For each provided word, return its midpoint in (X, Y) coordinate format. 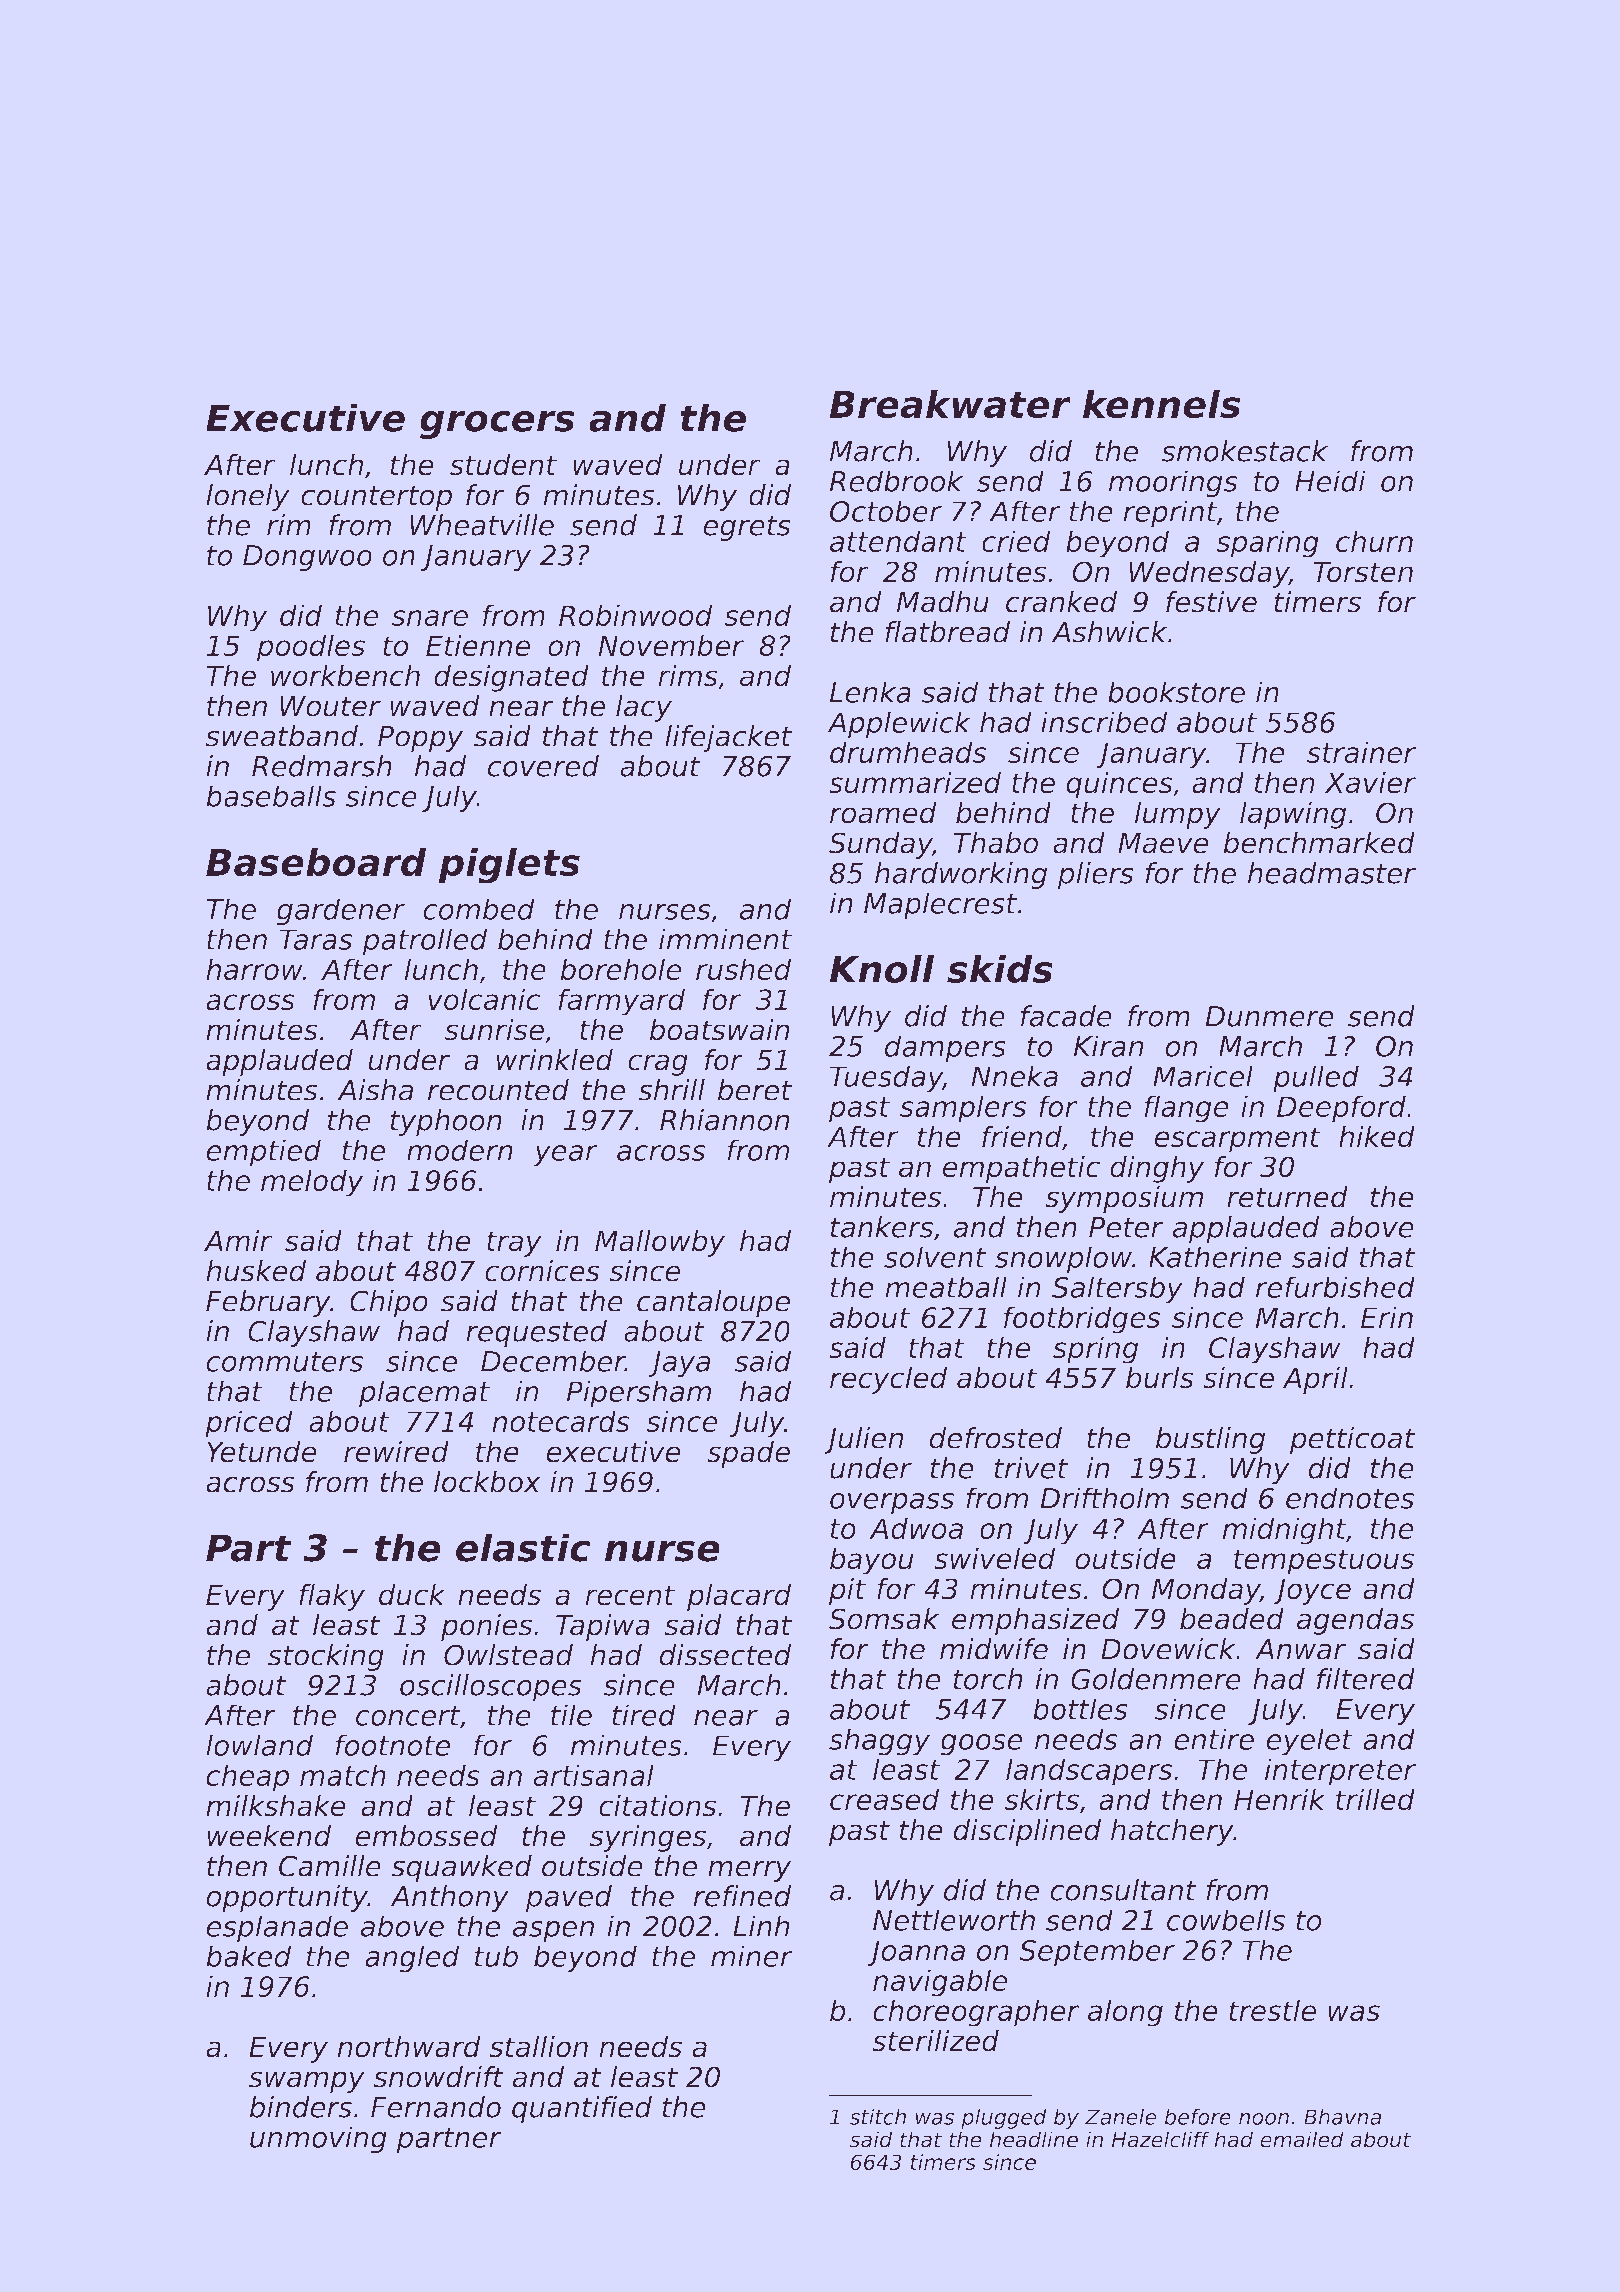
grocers (497, 425)
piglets (509, 866)
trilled (1375, 1799)
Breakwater (950, 404)
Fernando (436, 2107)
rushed (743, 969)
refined (742, 1896)
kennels (1162, 404)
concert (408, 1716)
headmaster (1332, 873)
